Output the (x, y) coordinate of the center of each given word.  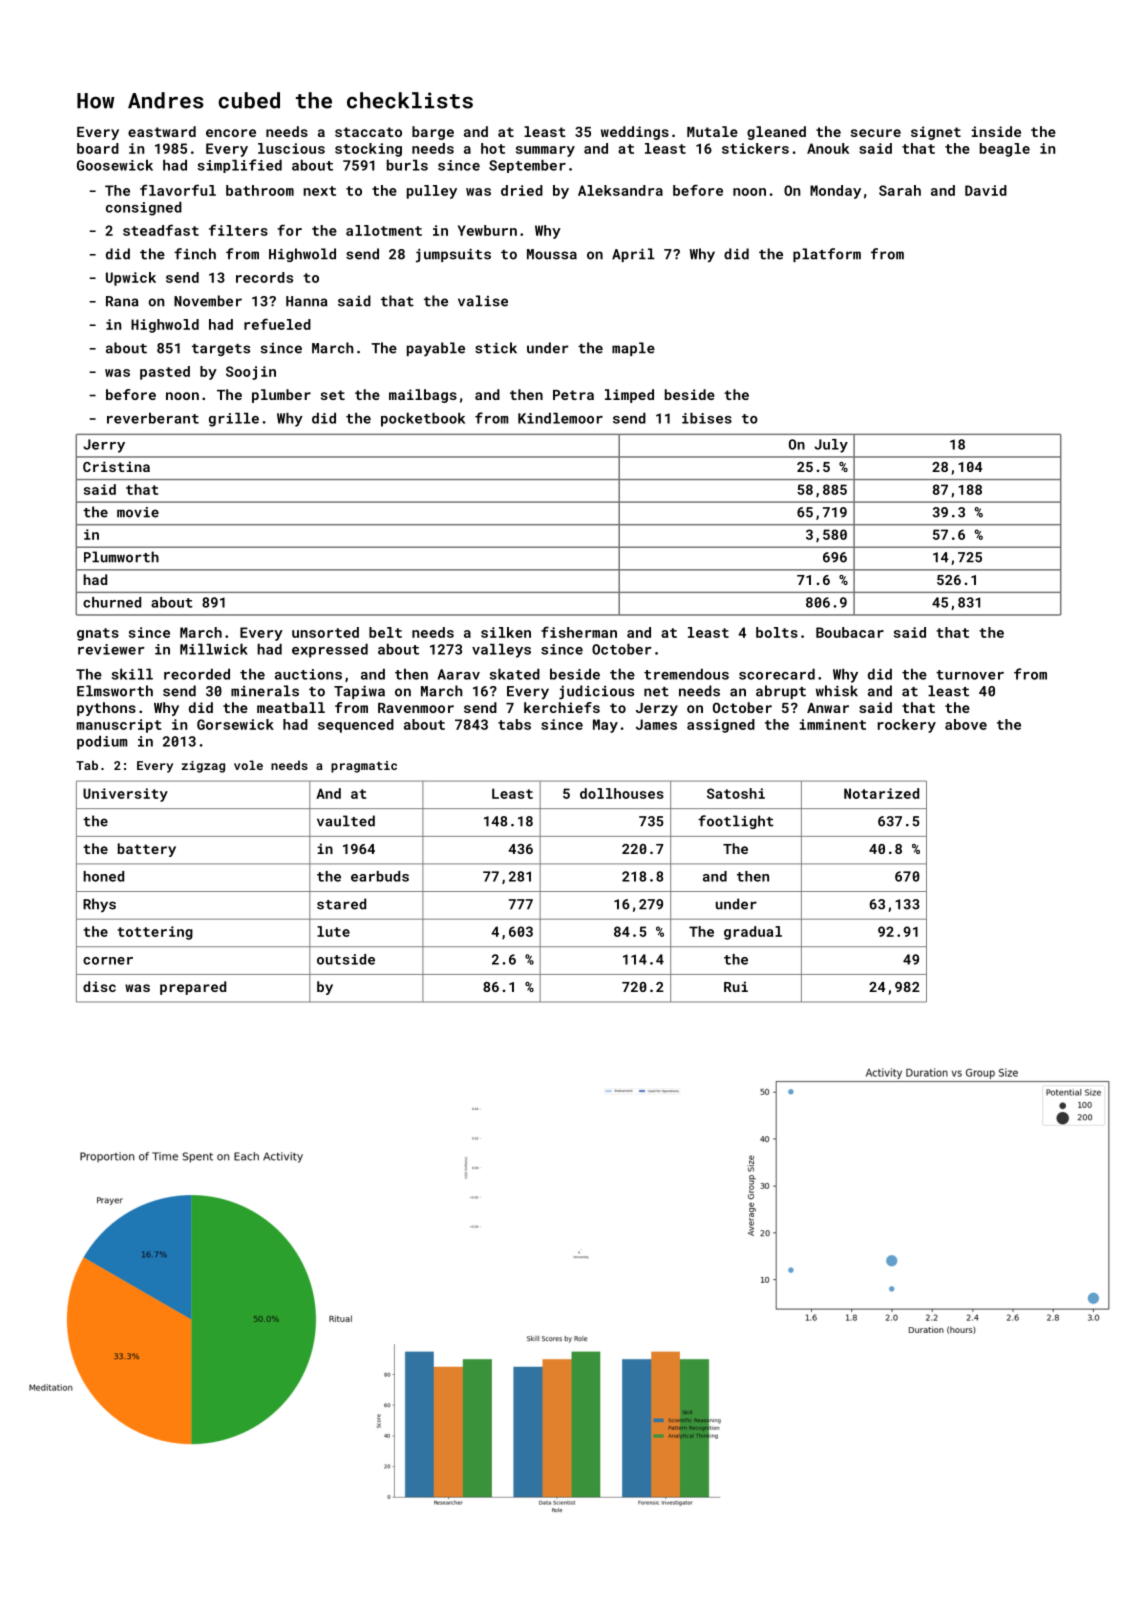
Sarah (900, 190)
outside (346, 959)
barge (433, 133)
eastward (162, 131)
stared (341, 904)
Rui (736, 986)
